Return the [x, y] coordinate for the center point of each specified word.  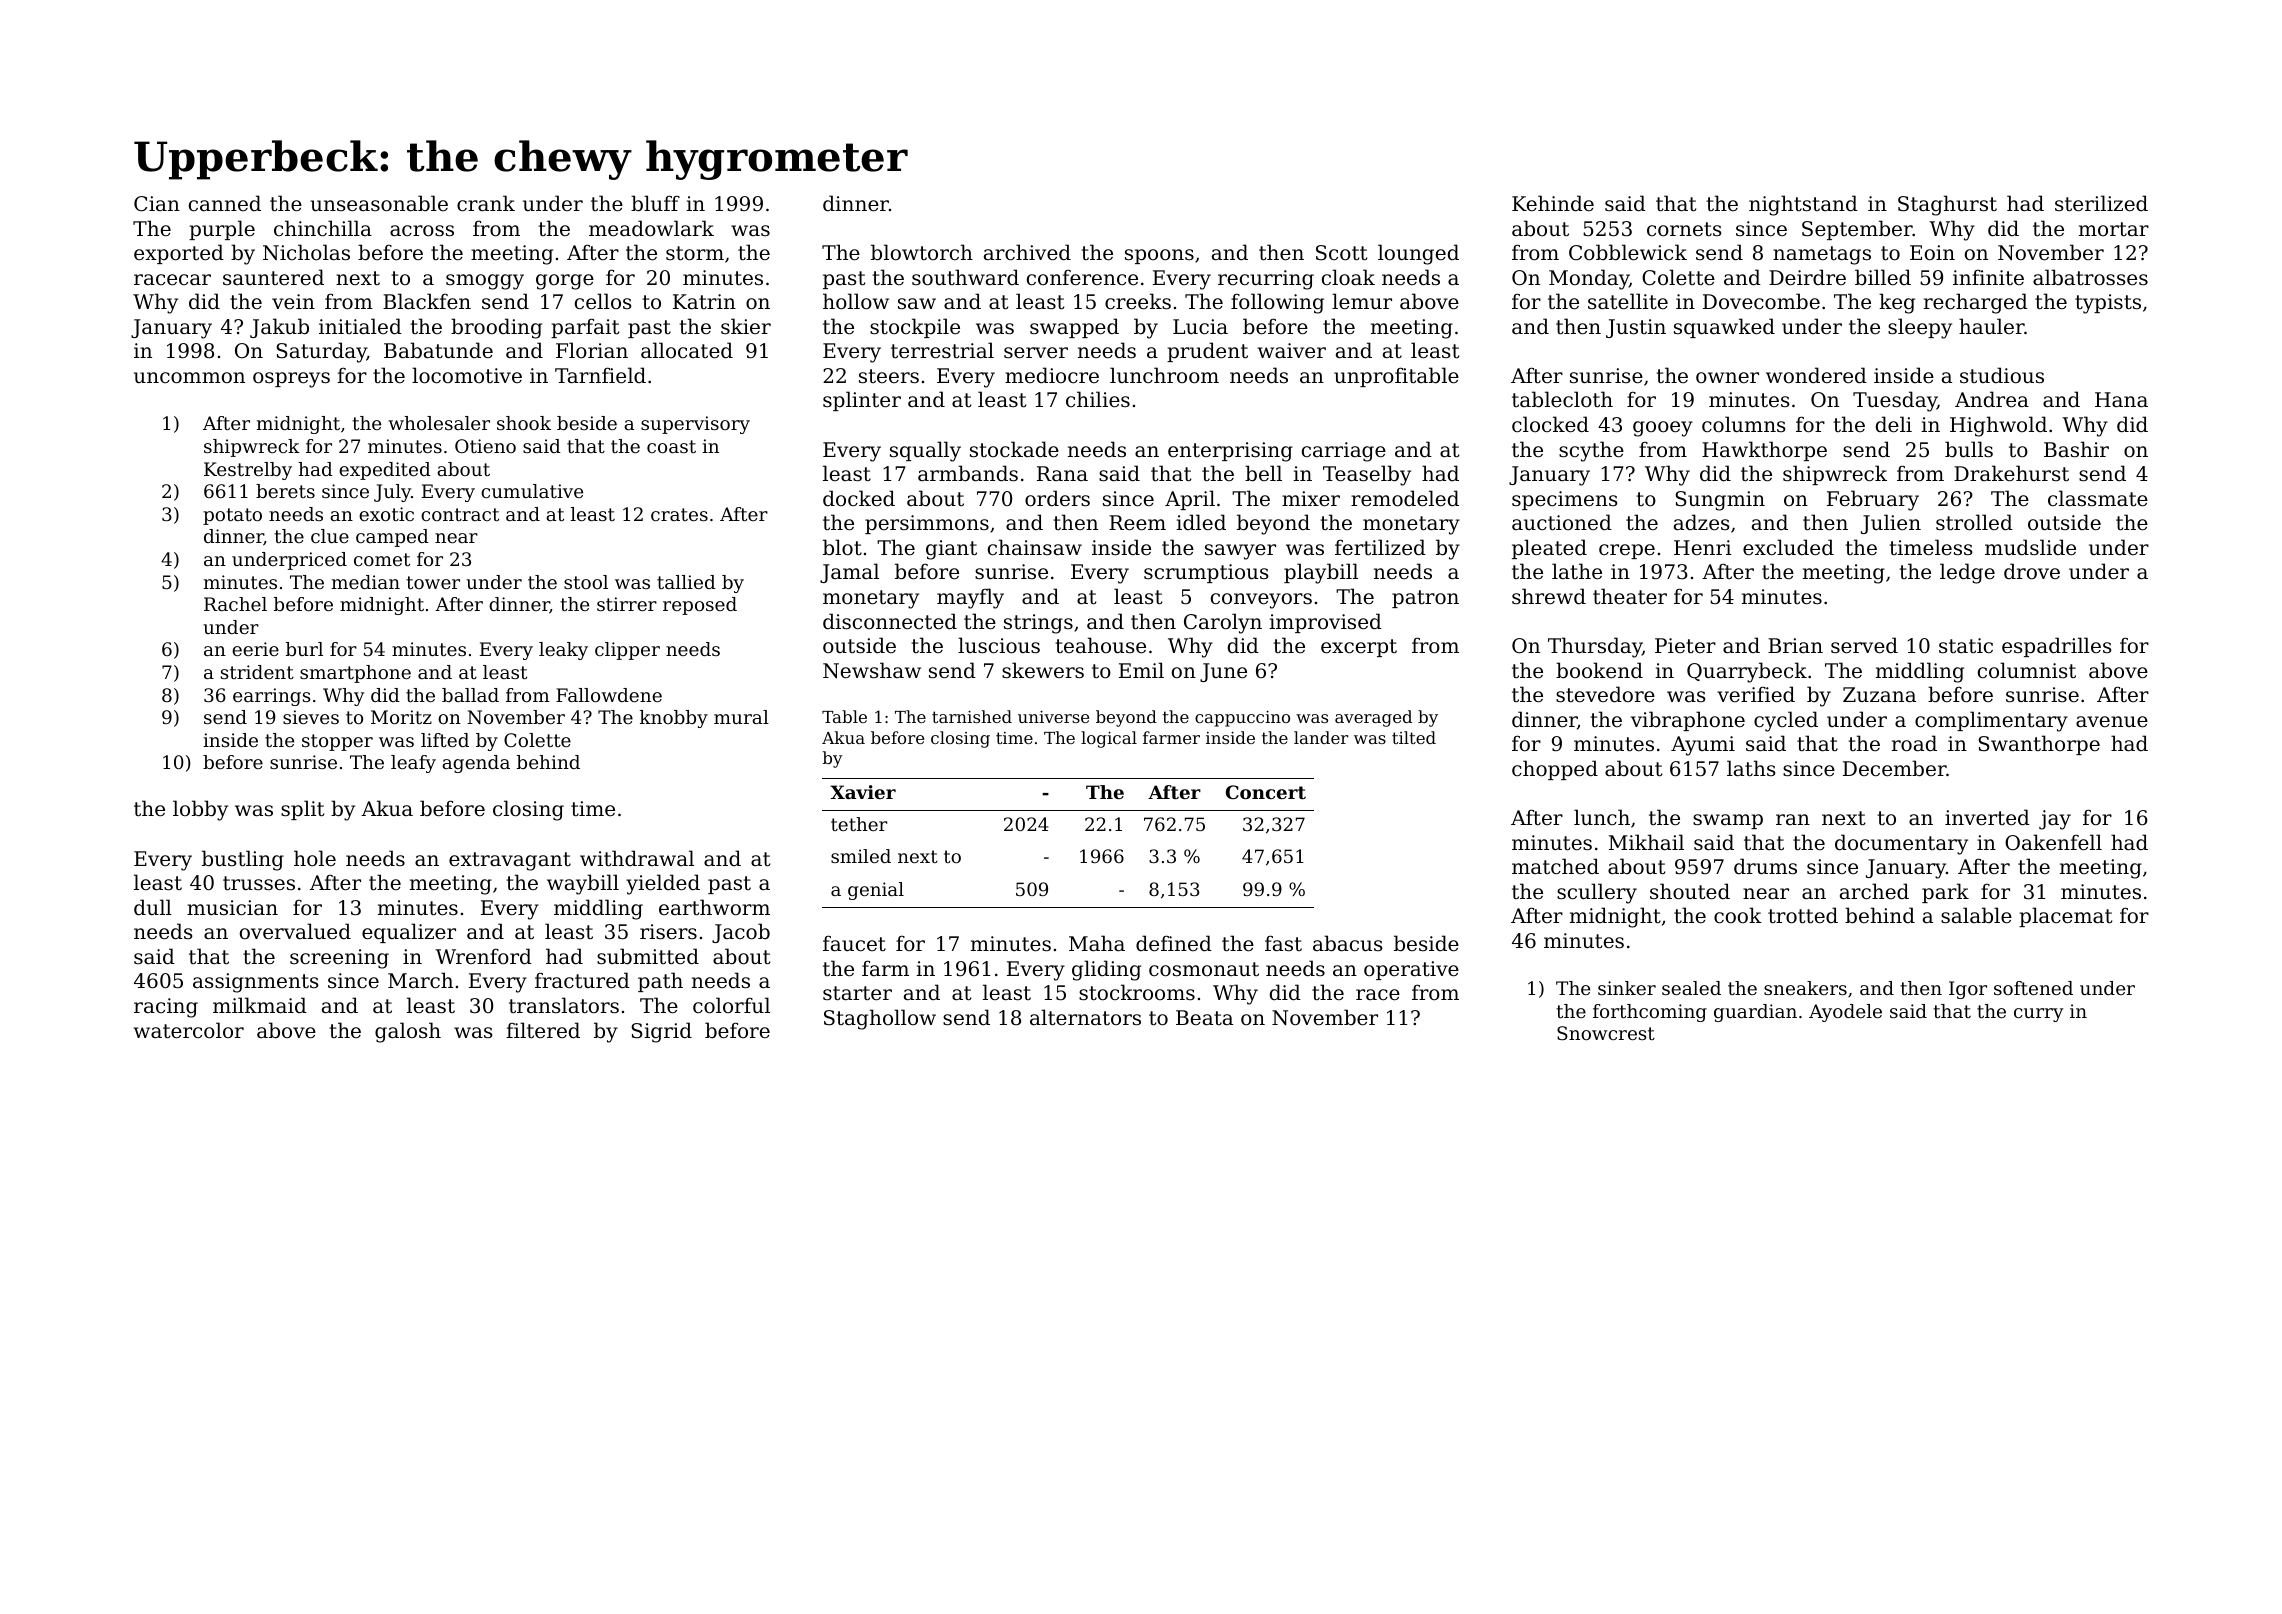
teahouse [1100, 645]
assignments [255, 983]
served [1864, 645]
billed [1883, 277]
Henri [1702, 548]
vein [293, 302]
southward [965, 277]
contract [460, 514]
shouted [1690, 891]
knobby [674, 719]
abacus [1347, 943]
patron [1425, 599]
